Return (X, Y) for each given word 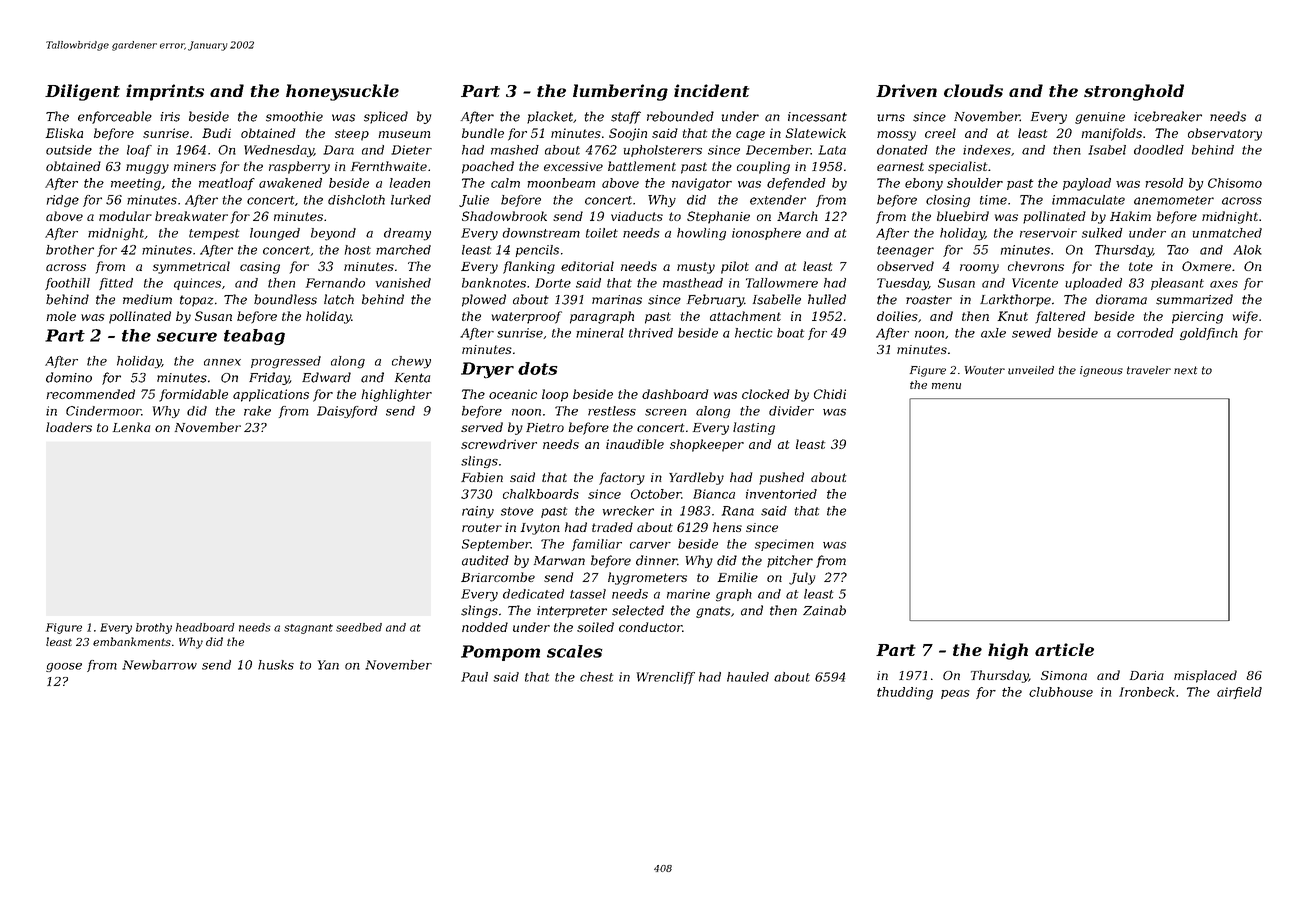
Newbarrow (159, 665)
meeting (136, 184)
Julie (474, 201)
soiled (595, 627)
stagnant (308, 629)
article (1064, 649)
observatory (1225, 134)
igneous (1101, 371)
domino (69, 377)
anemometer (1174, 200)
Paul (474, 677)
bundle (483, 133)
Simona (1064, 675)
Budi (216, 133)
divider (791, 411)
